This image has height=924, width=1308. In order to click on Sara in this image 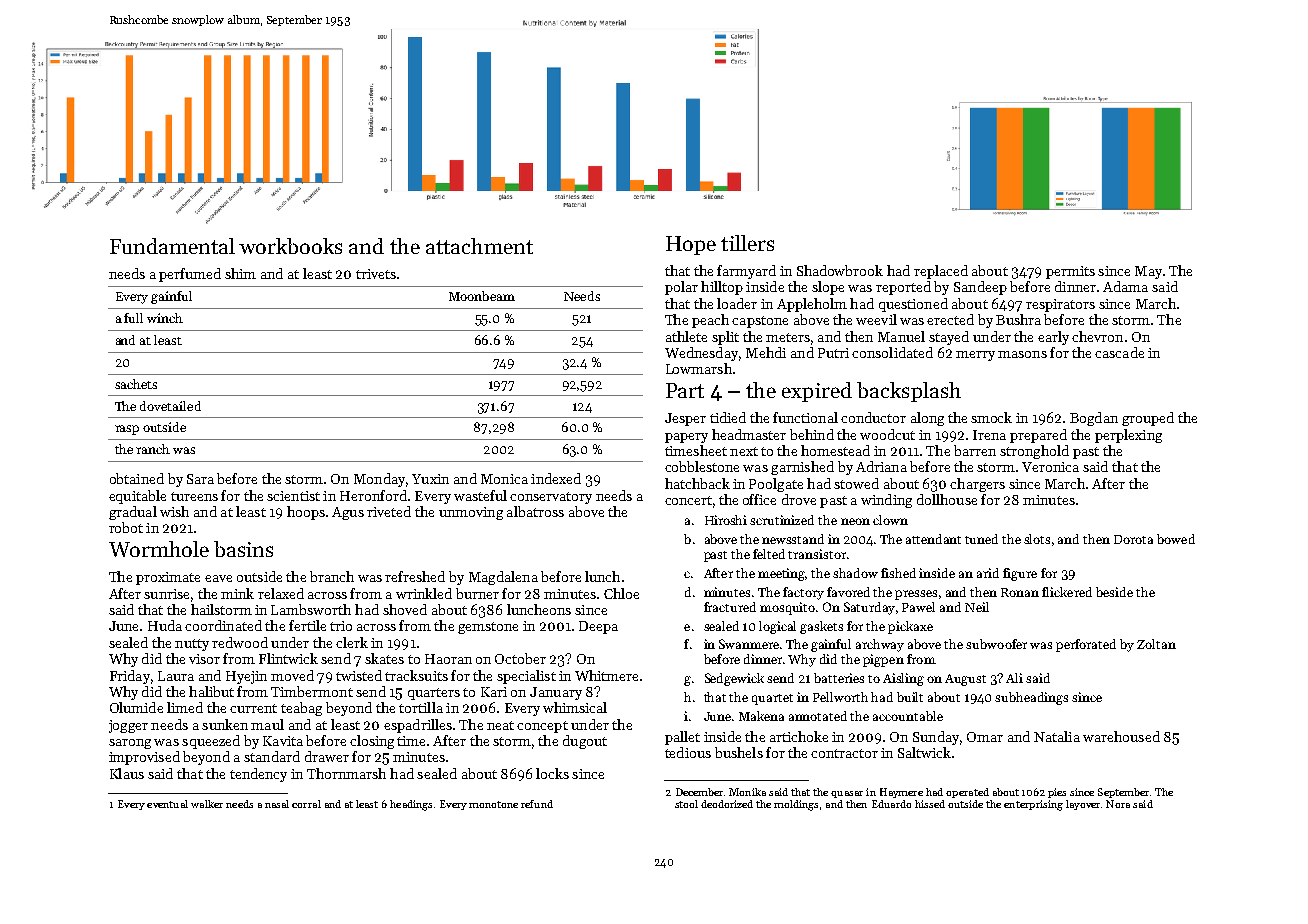, I will do `click(200, 479)`.
